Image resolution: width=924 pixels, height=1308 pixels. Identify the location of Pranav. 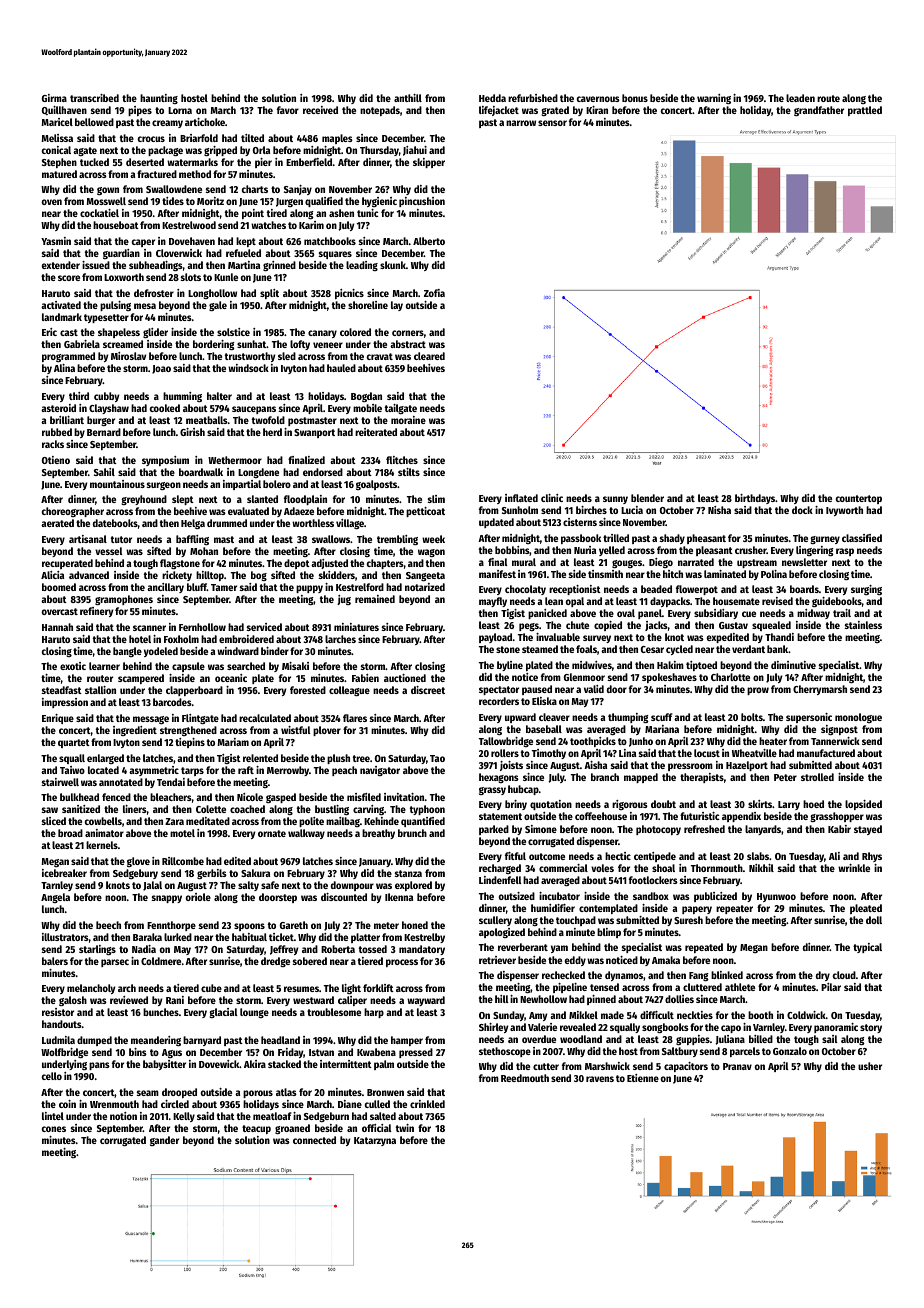
(737, 1066).
